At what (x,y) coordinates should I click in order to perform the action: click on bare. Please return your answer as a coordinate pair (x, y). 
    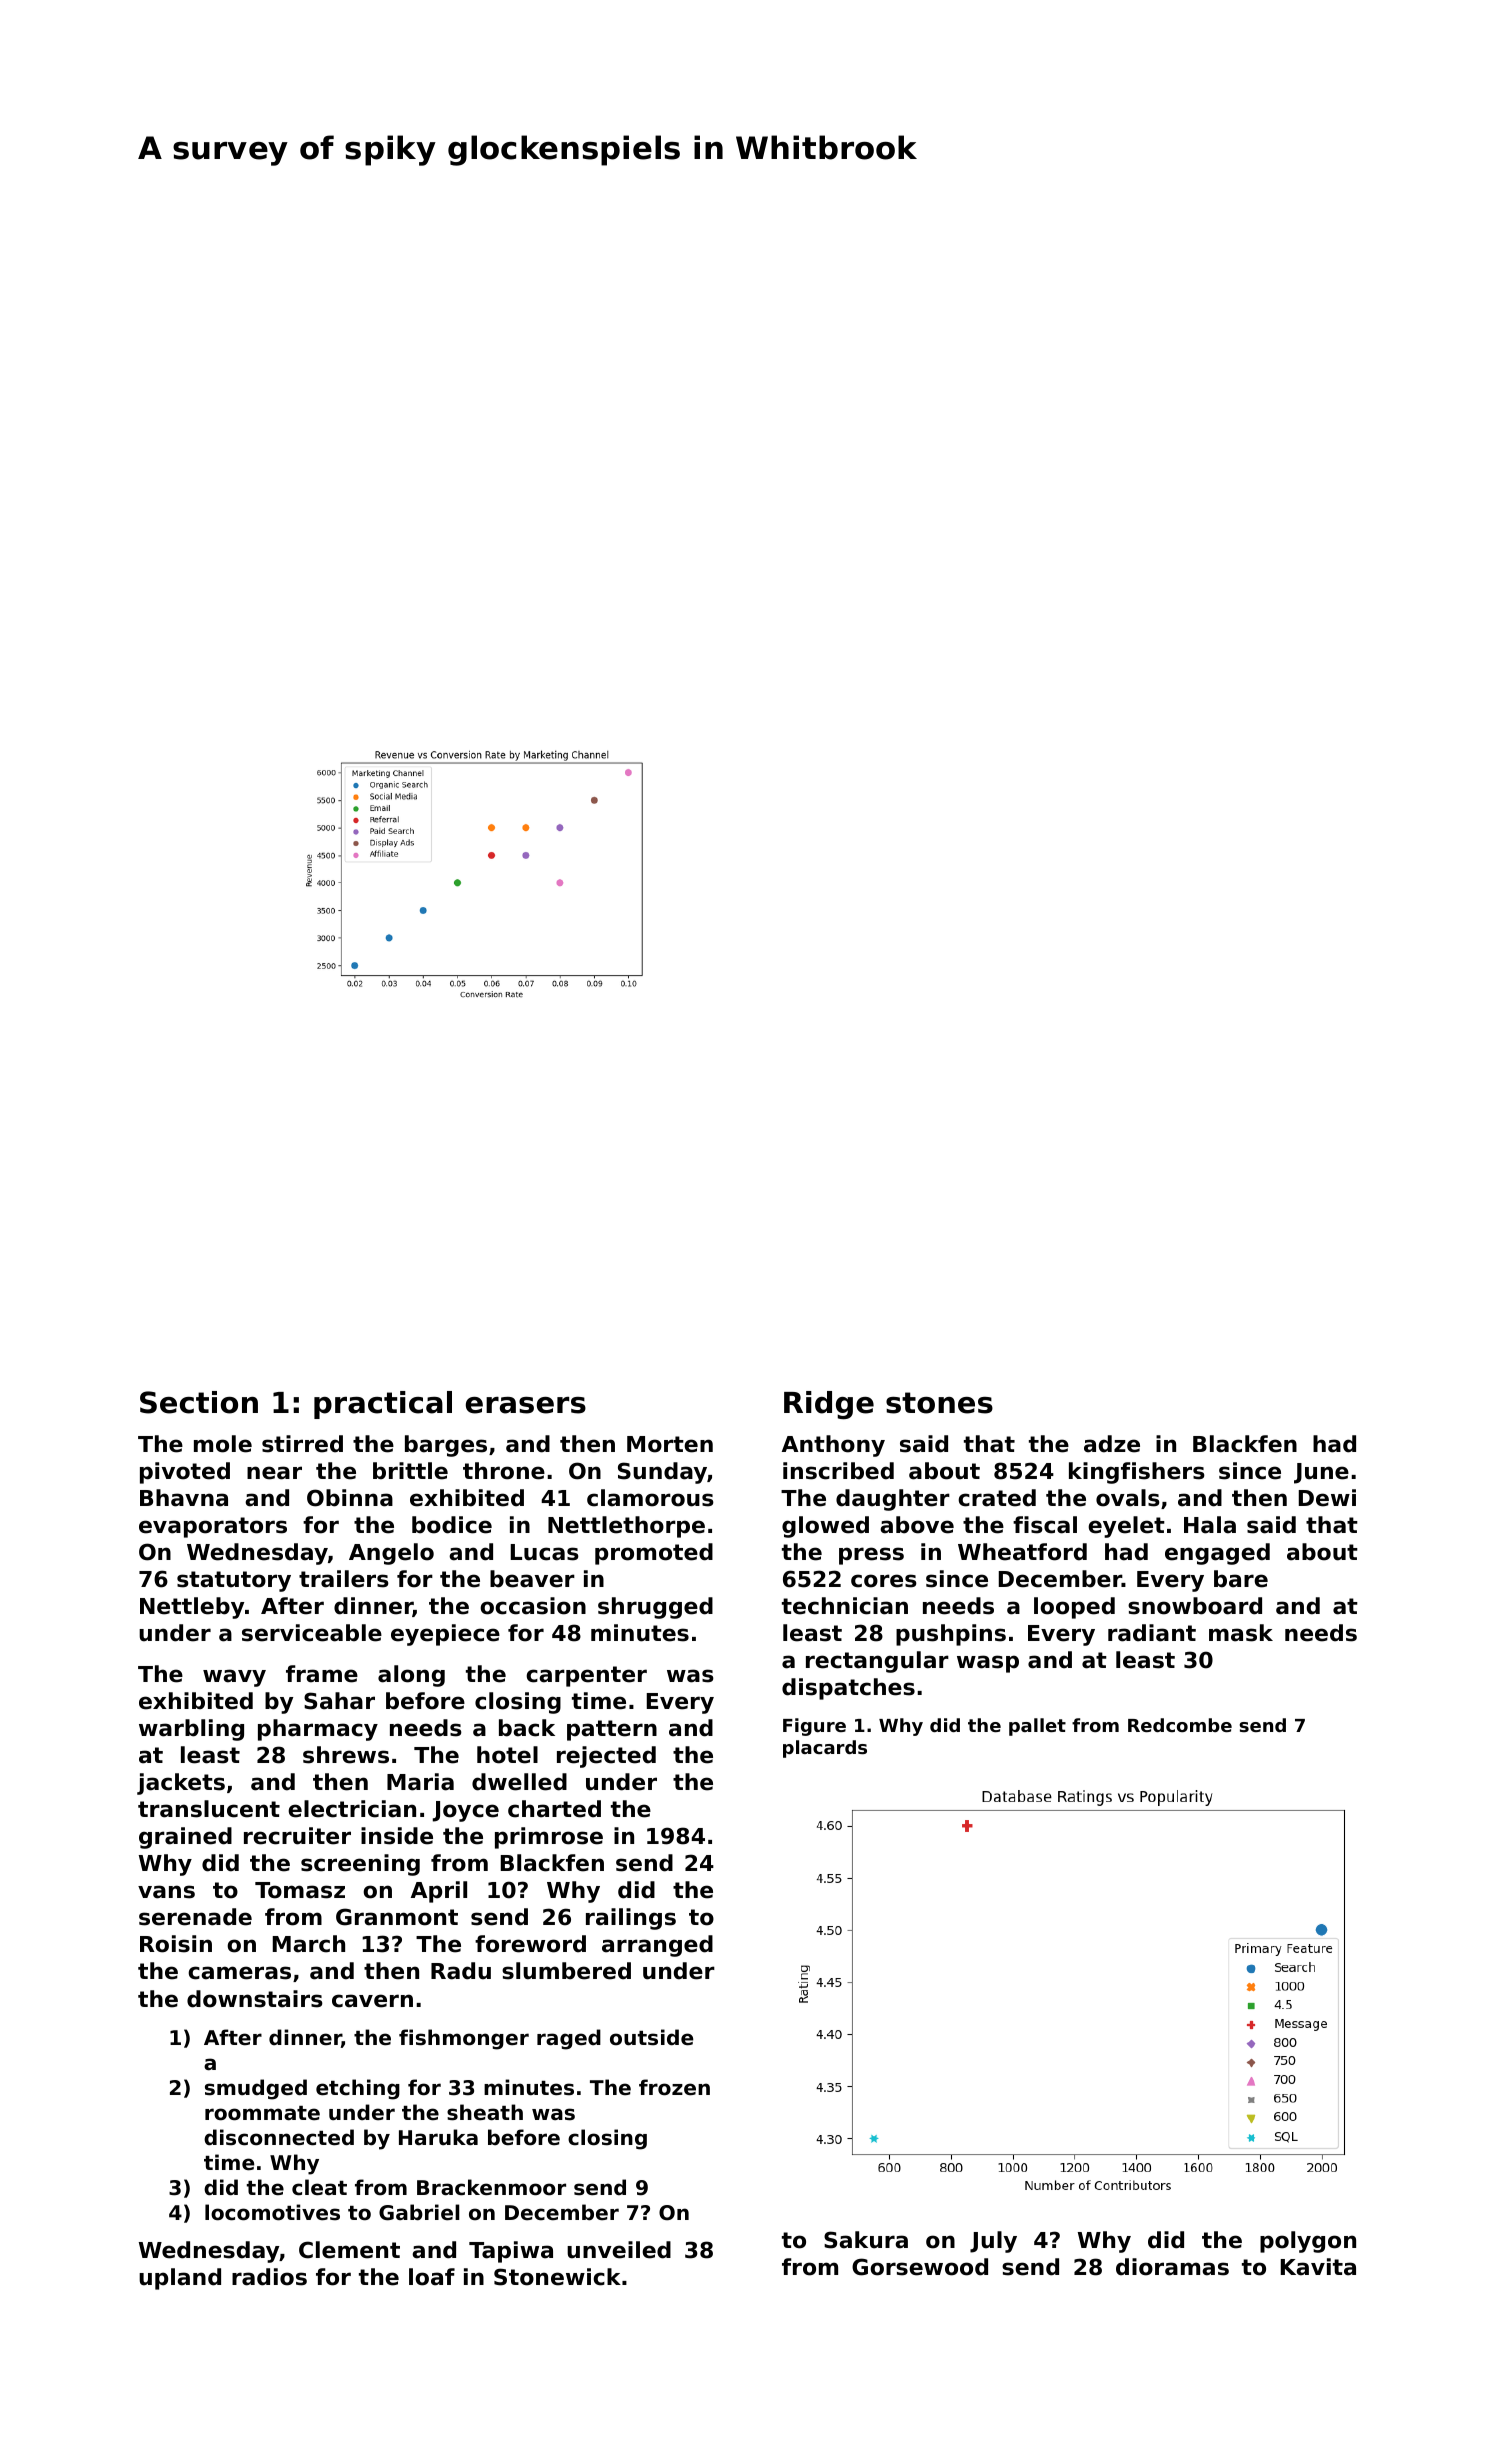
    Looking at the image, I should click on (1241, 1579).
